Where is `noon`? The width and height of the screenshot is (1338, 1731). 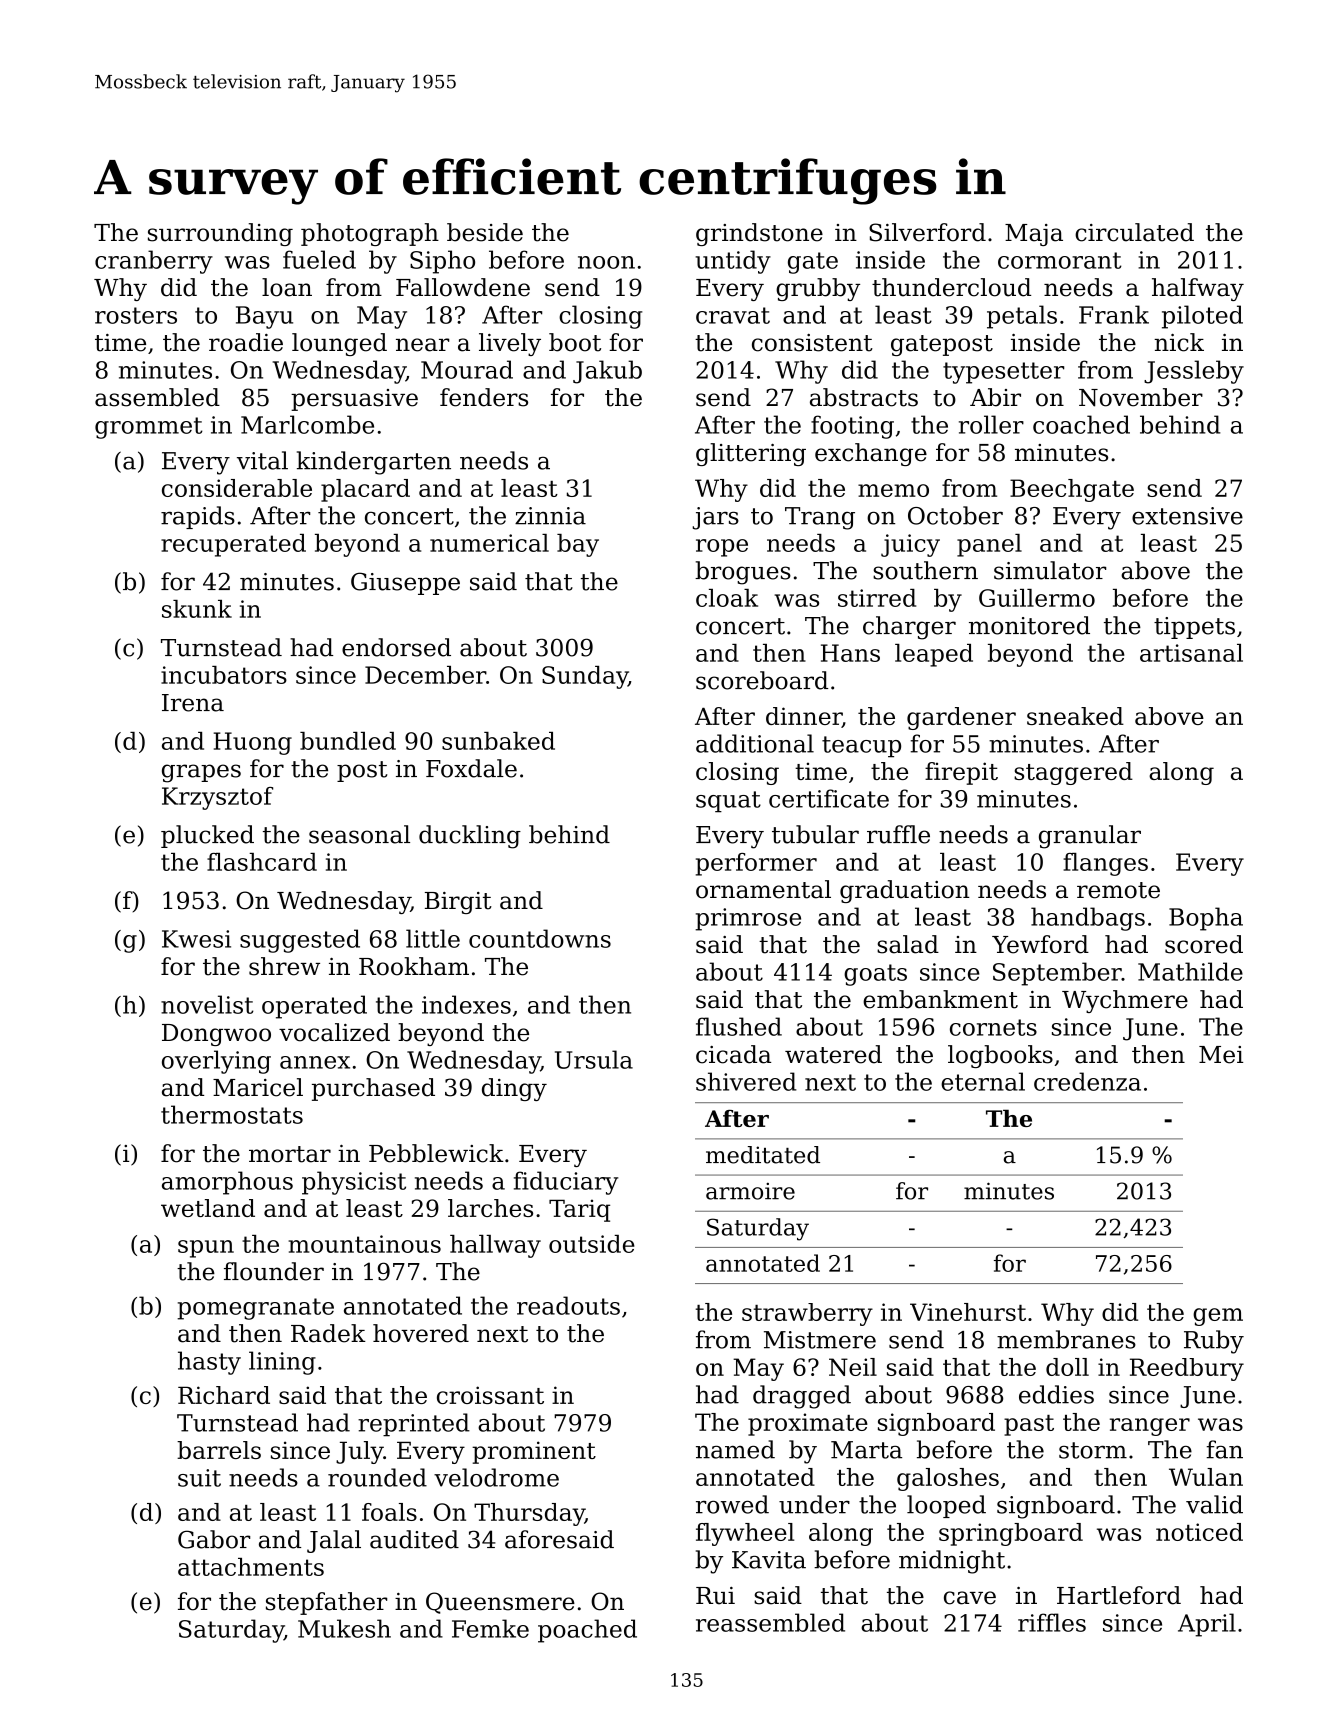 noon is located at coordinates (606, 262).
